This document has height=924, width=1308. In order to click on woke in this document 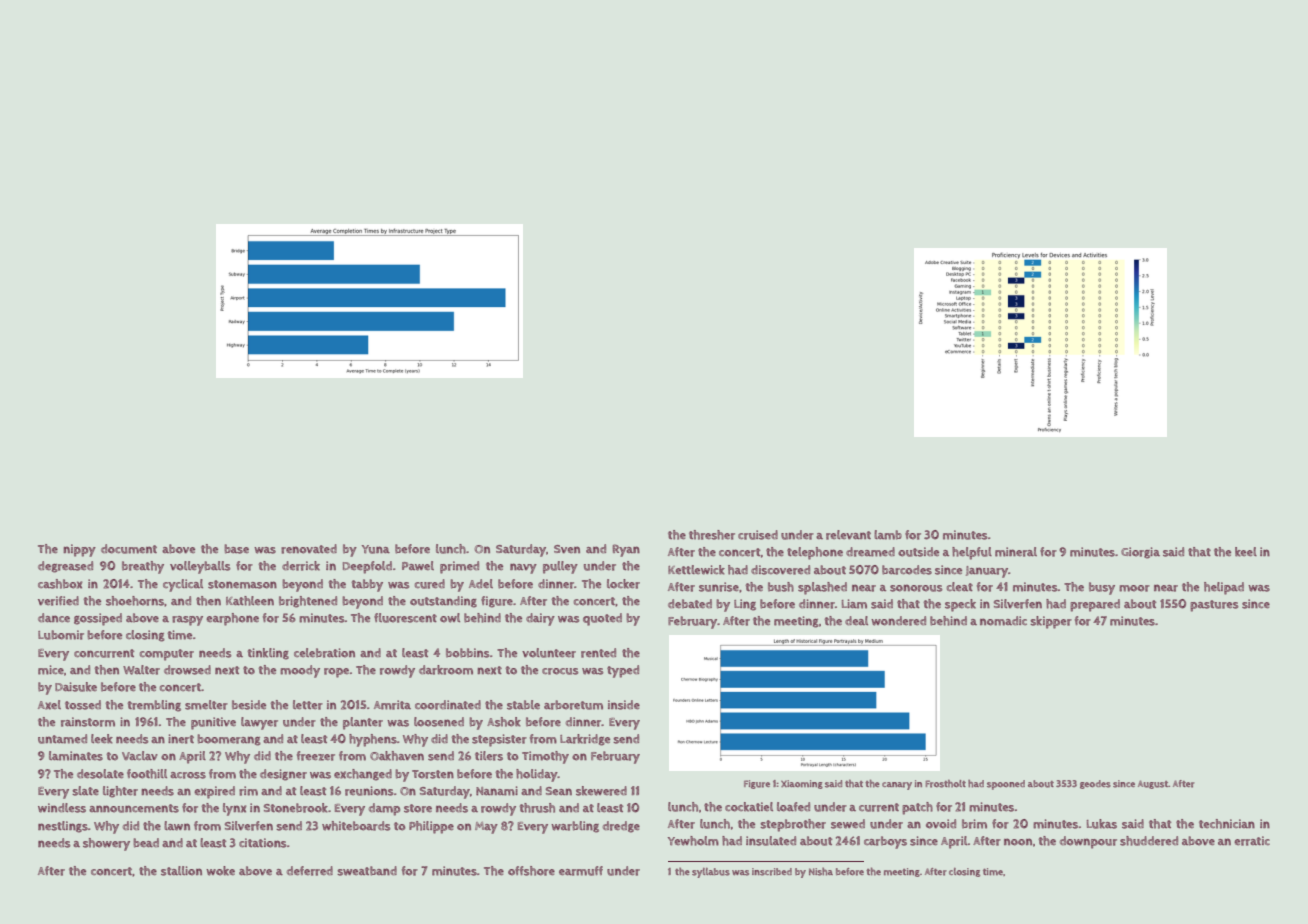, I will do `click(220, 871)`.
